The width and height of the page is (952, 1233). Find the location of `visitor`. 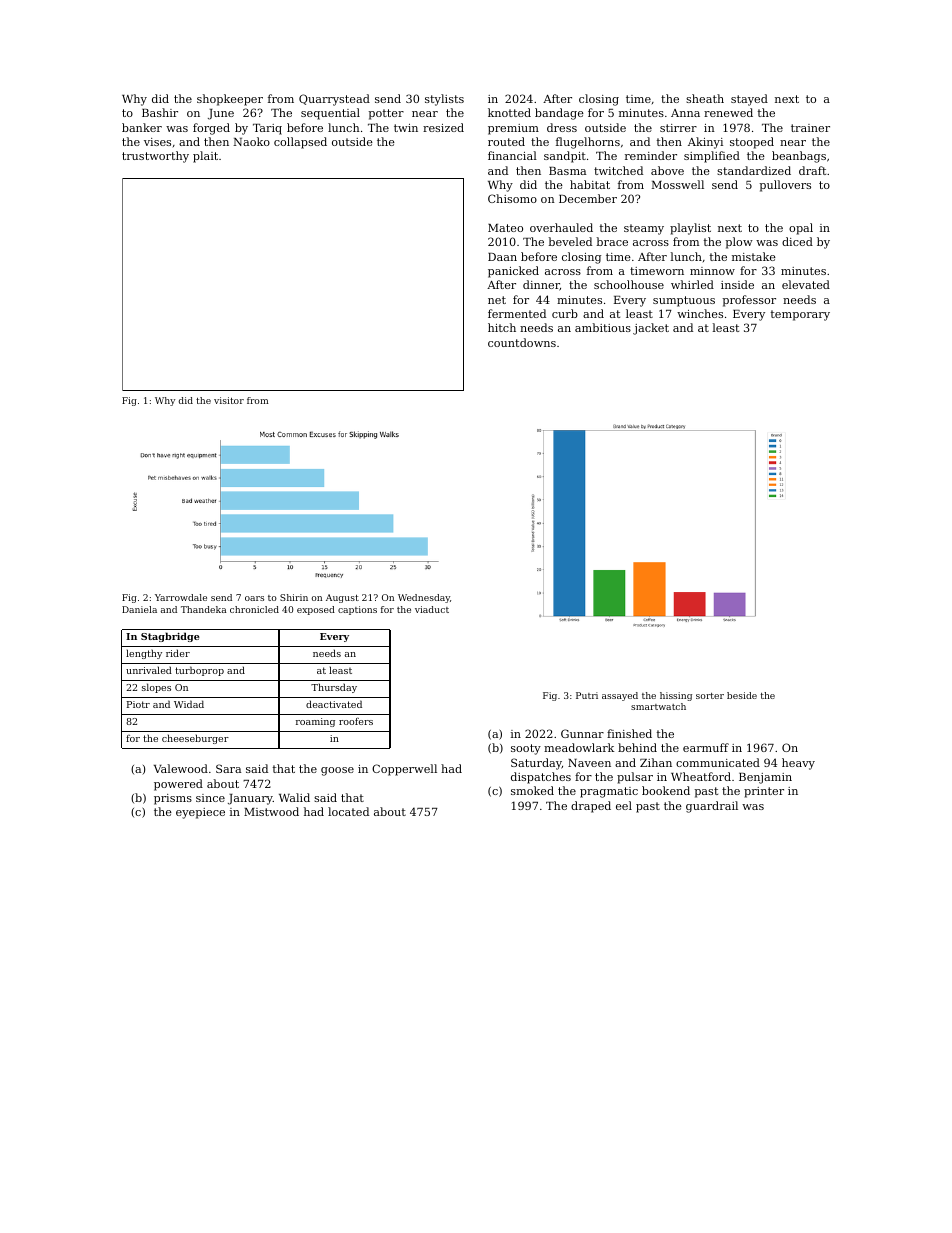

visitor is located at coordinates (229, 400).
